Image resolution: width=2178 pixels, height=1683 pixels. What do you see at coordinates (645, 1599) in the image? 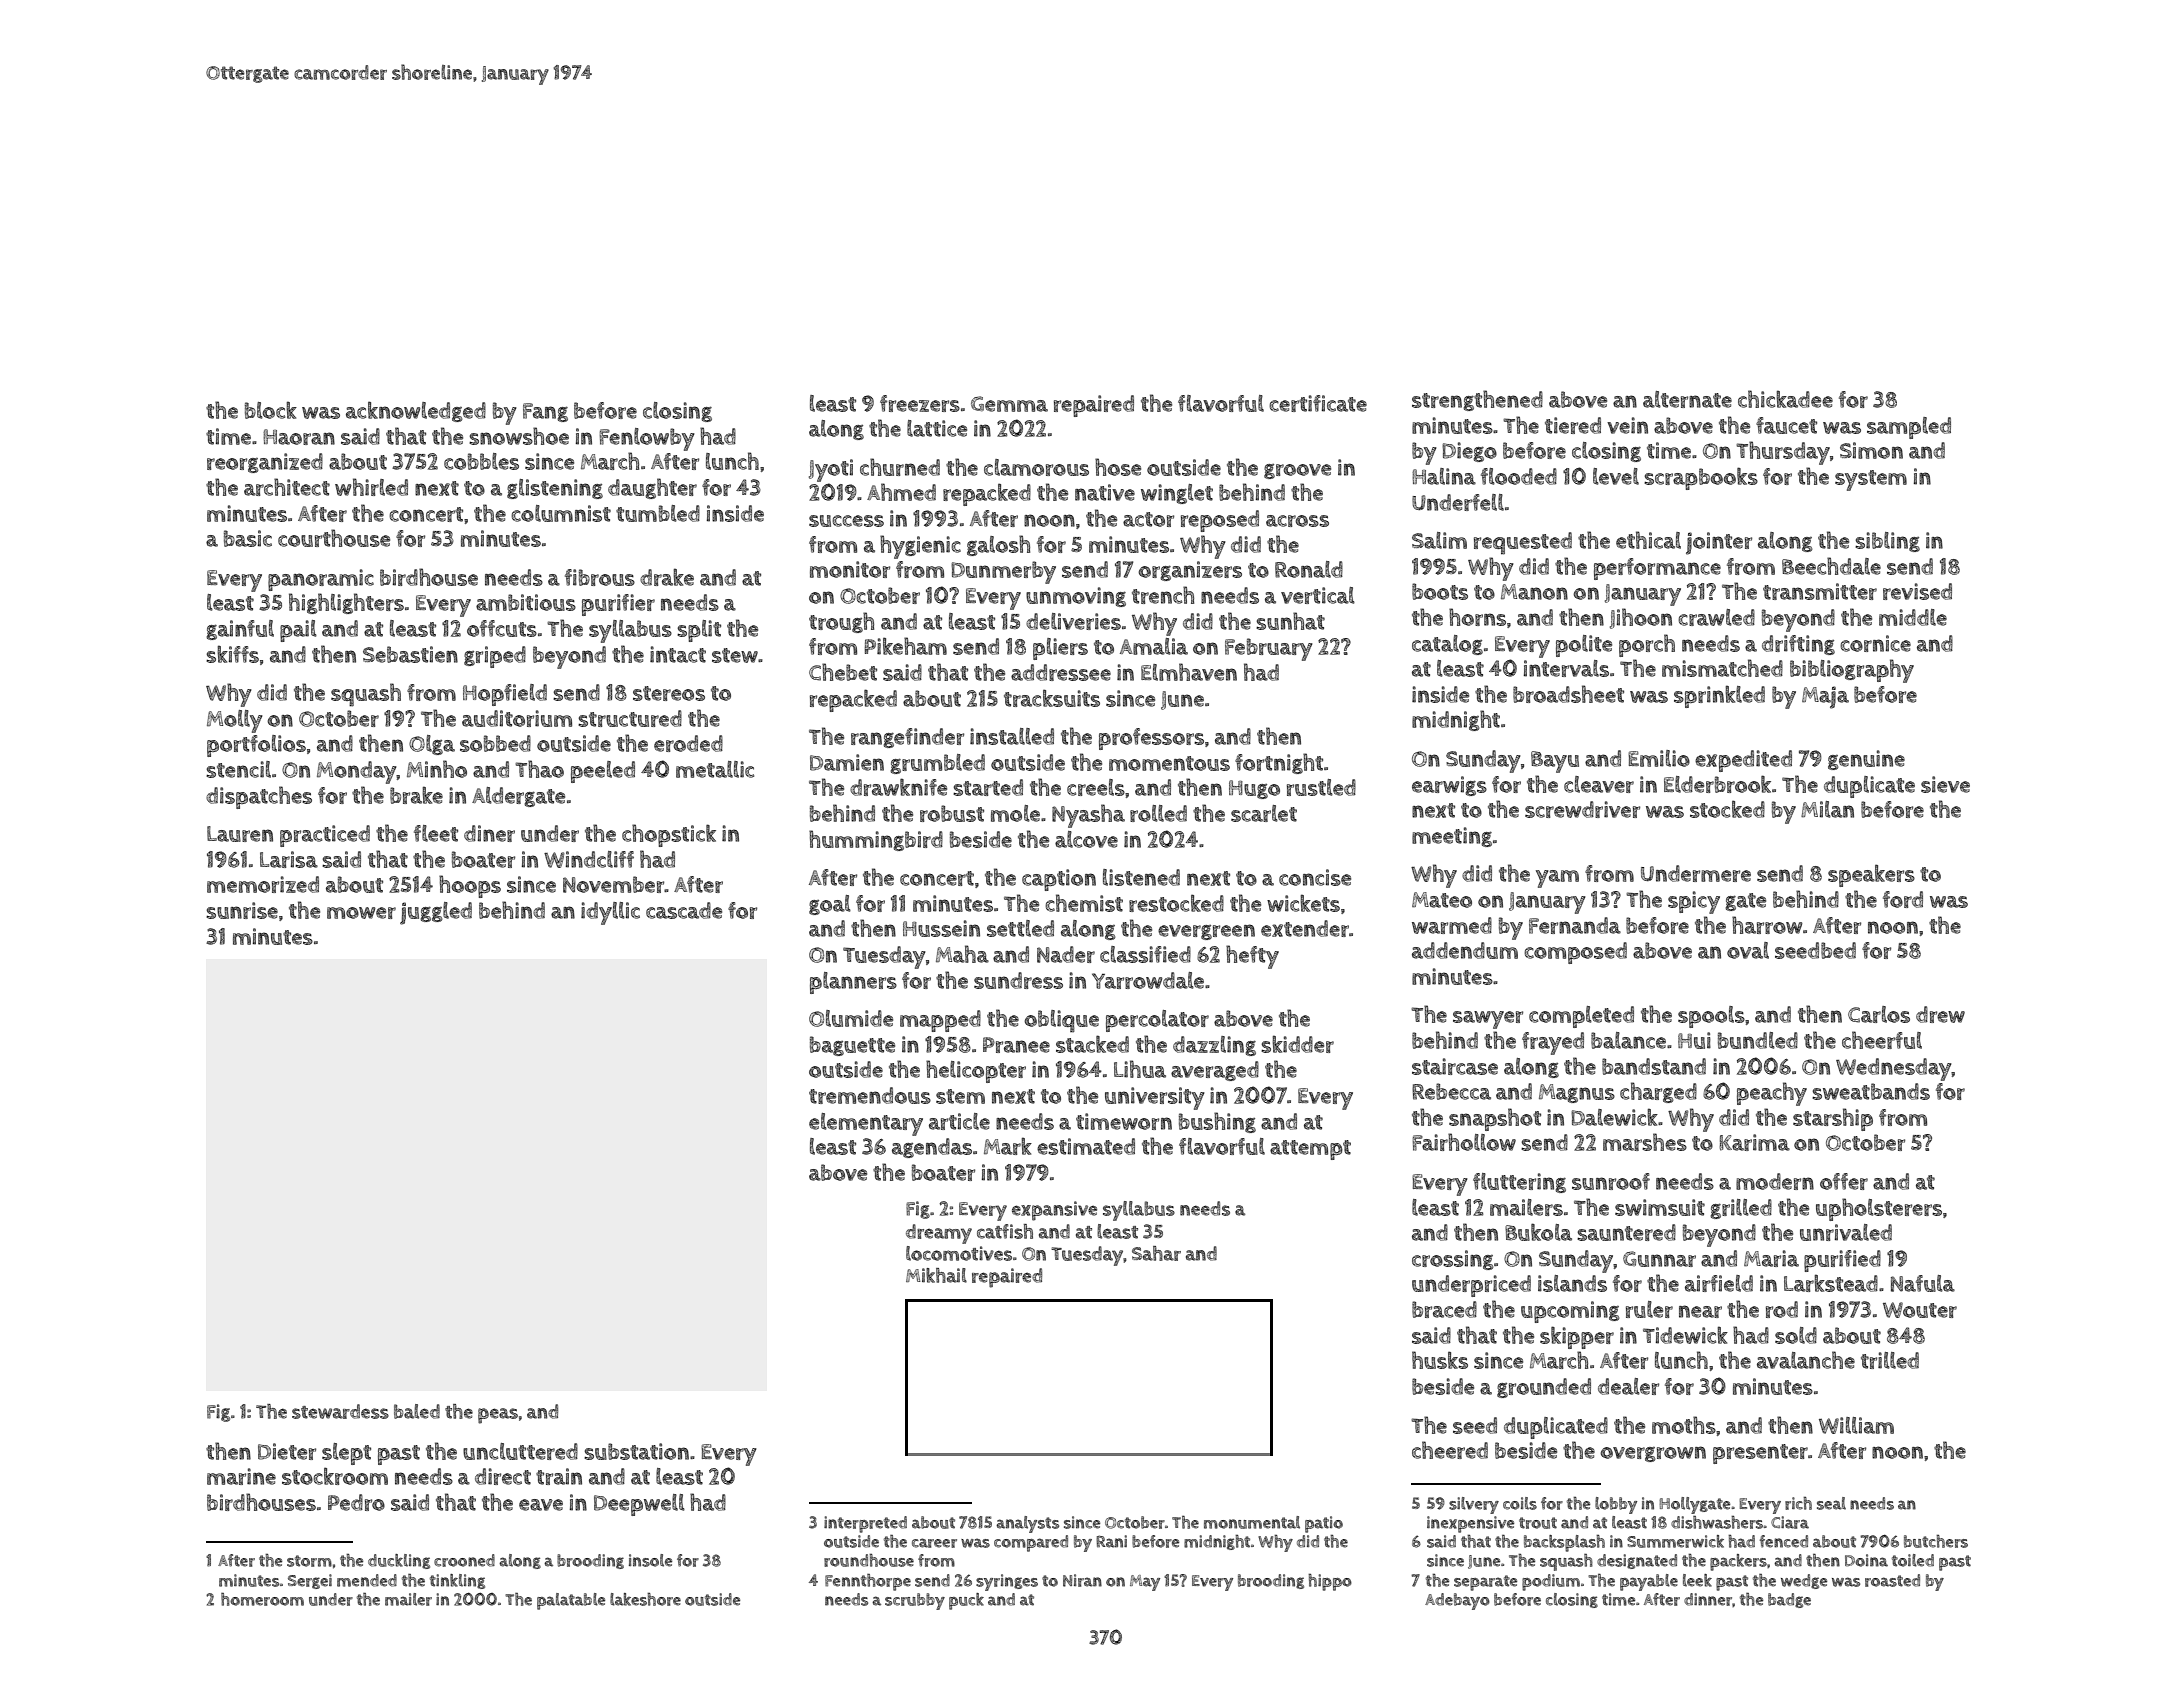
I see `lakeshore` at bounding box center [645, 1599].
